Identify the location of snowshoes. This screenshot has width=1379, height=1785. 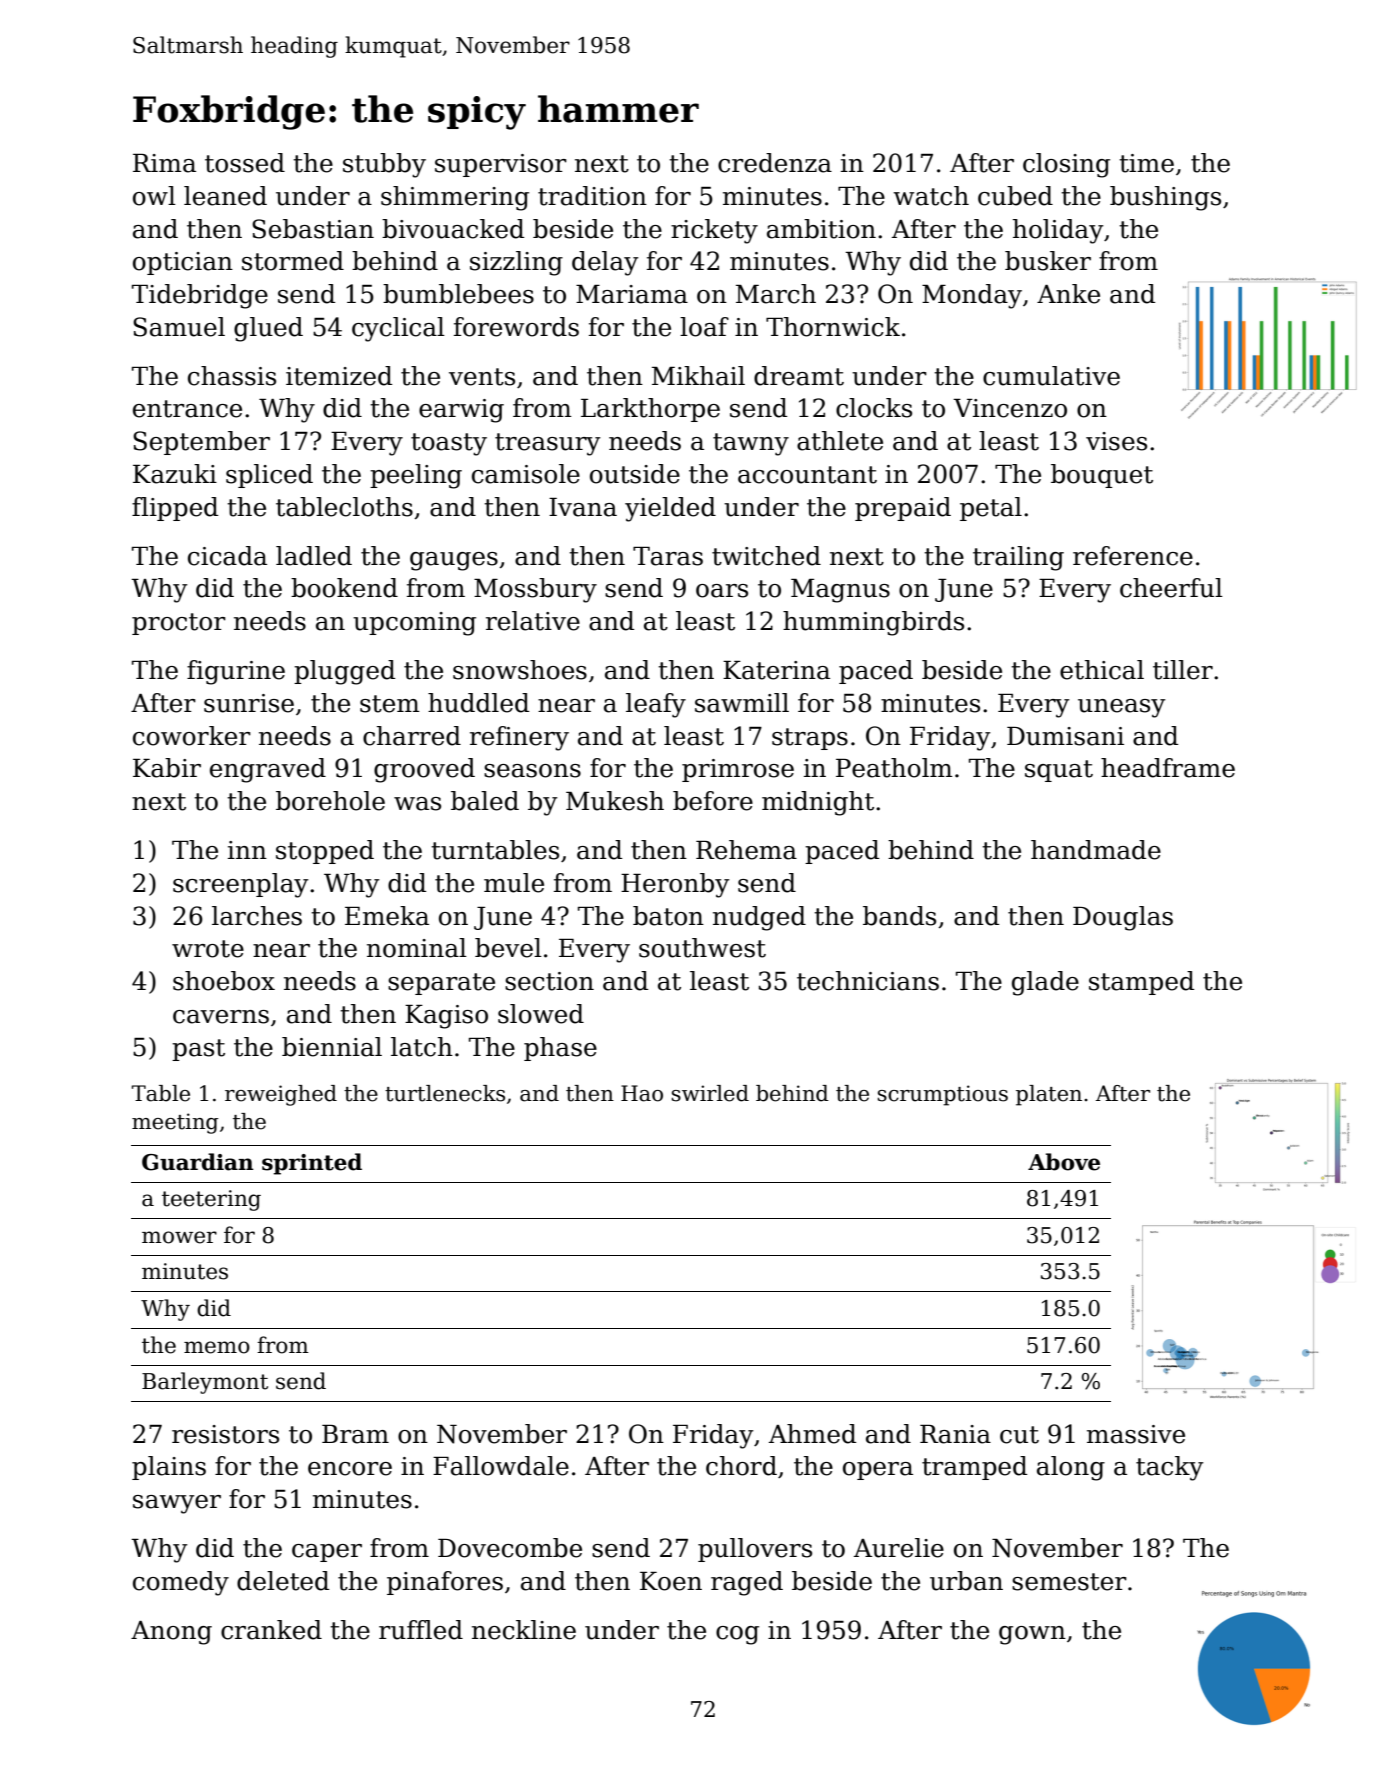
(520, 670).
